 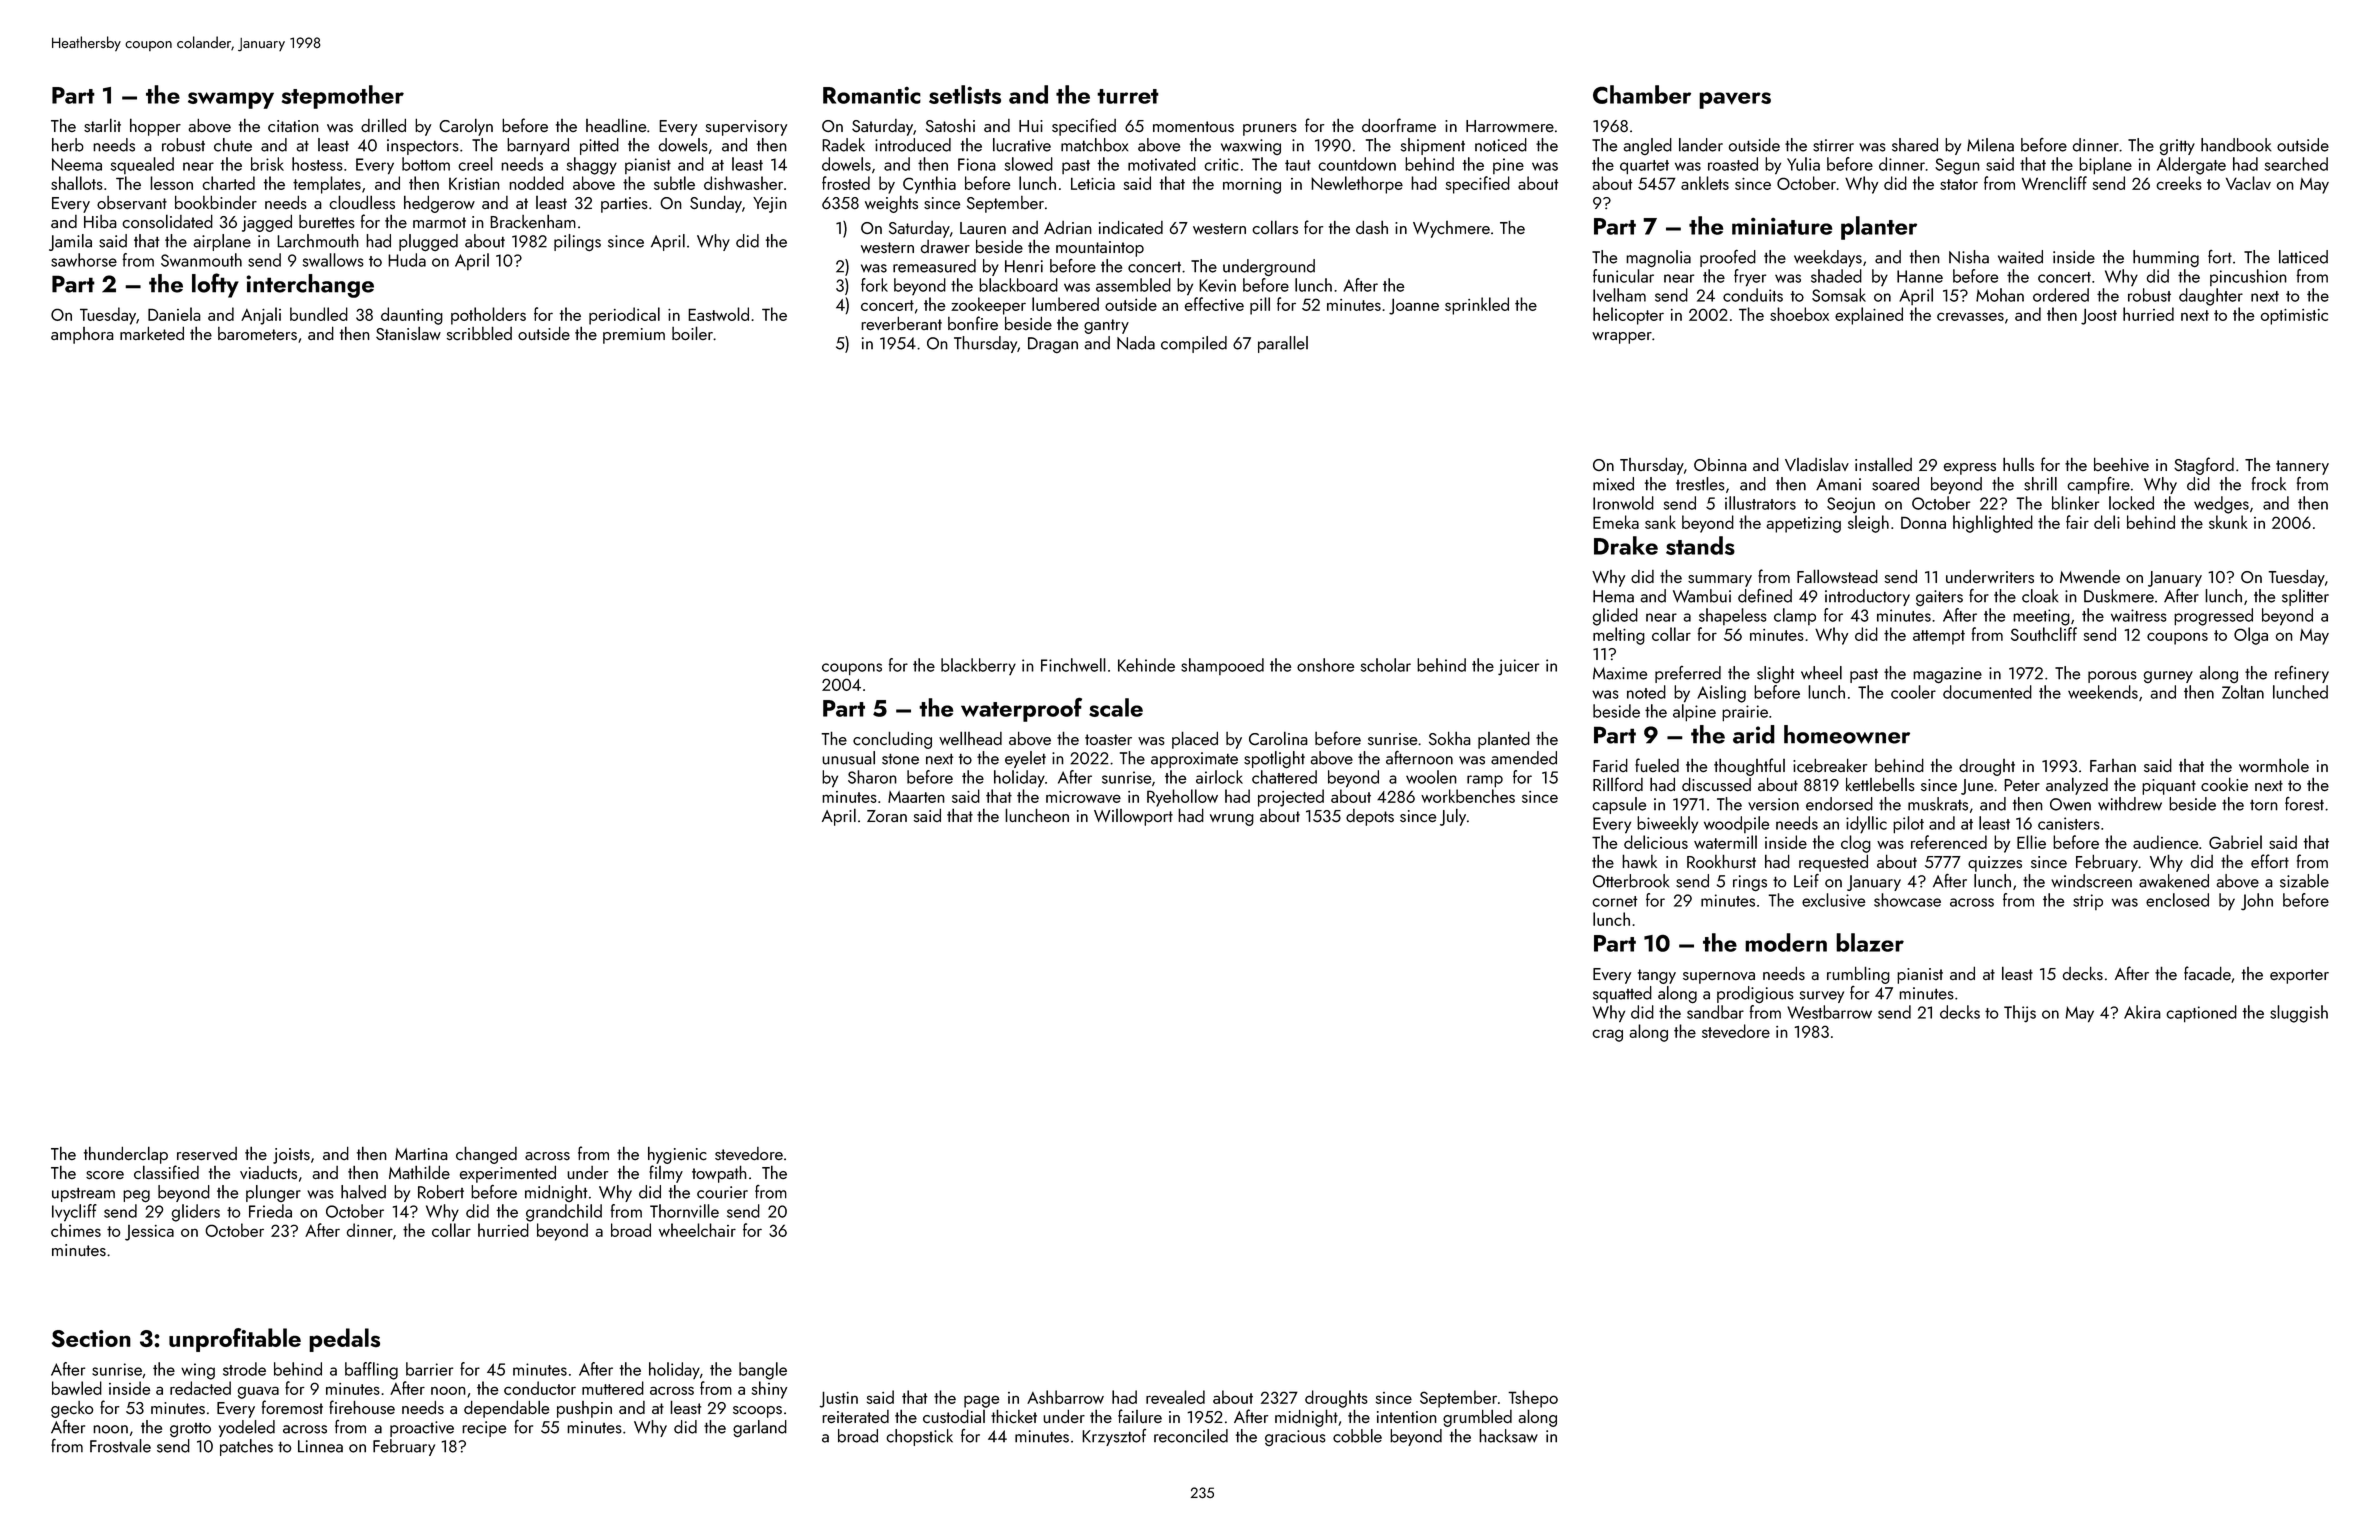 I want to click on optimistic, so click(x=2294, y=317).
